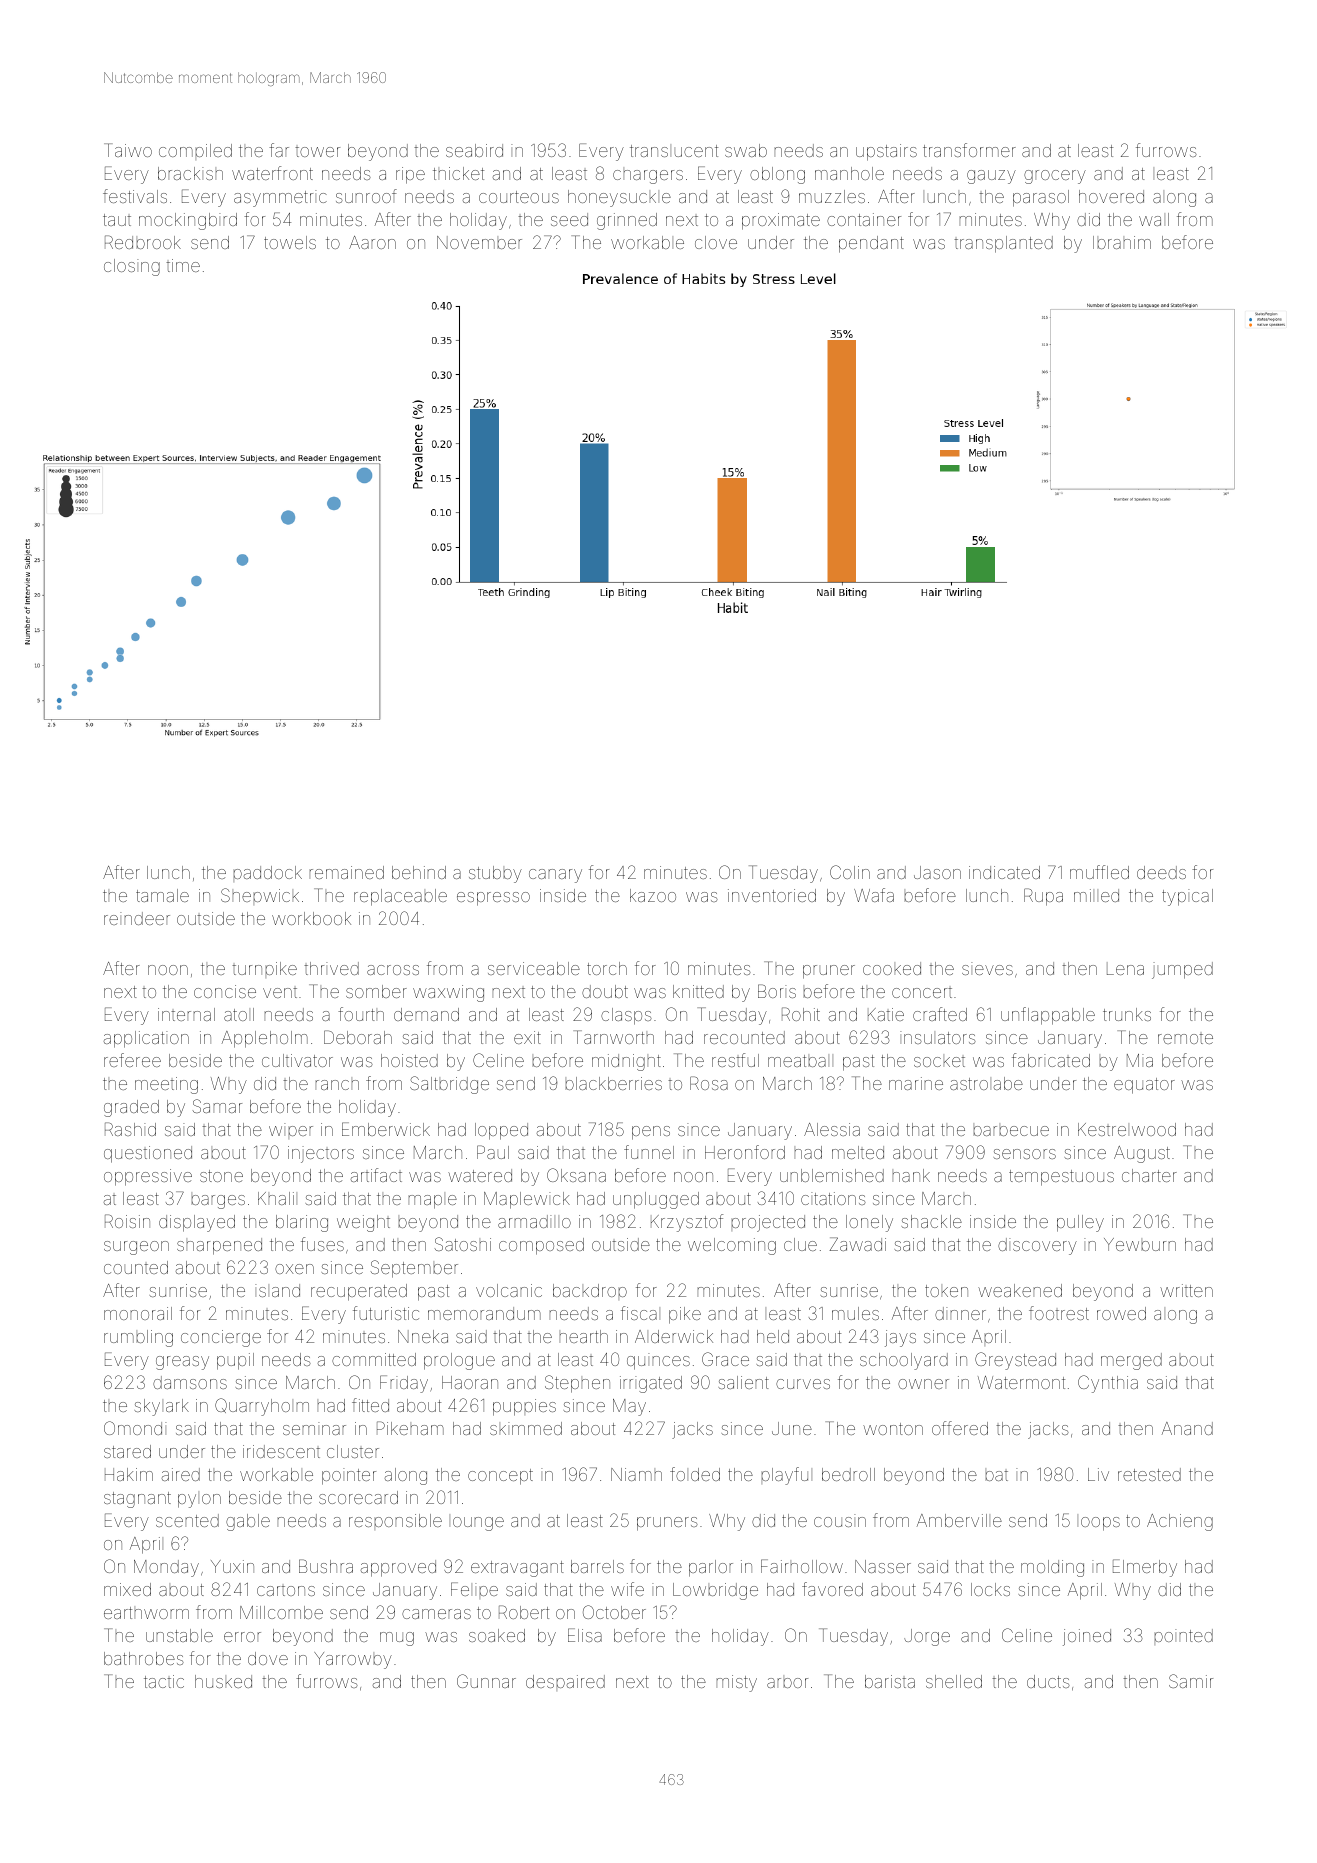 The width and height of the screenshot is (1317, 1863). I want to click on tactic, so click(164, 1681).
